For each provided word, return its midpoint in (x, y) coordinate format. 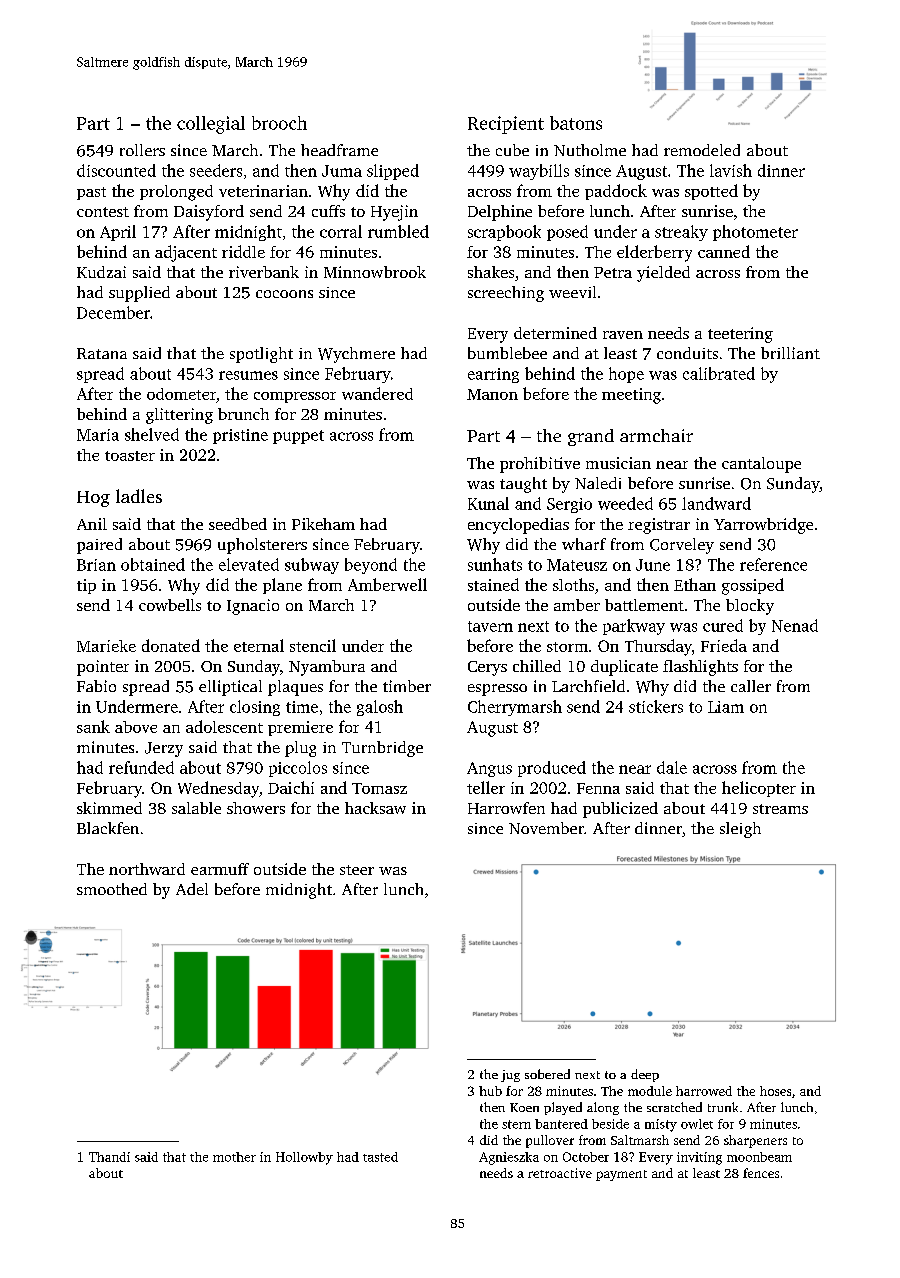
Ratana (102, 353)
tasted (380, 1157)
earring (493, 375)
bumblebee (507, 353)
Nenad (795, 625)
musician (618, 463)
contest (103, 212)
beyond (371, 566)
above (136, 727)
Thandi (109, 1157)
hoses (775, 1091)
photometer (755, 233)
